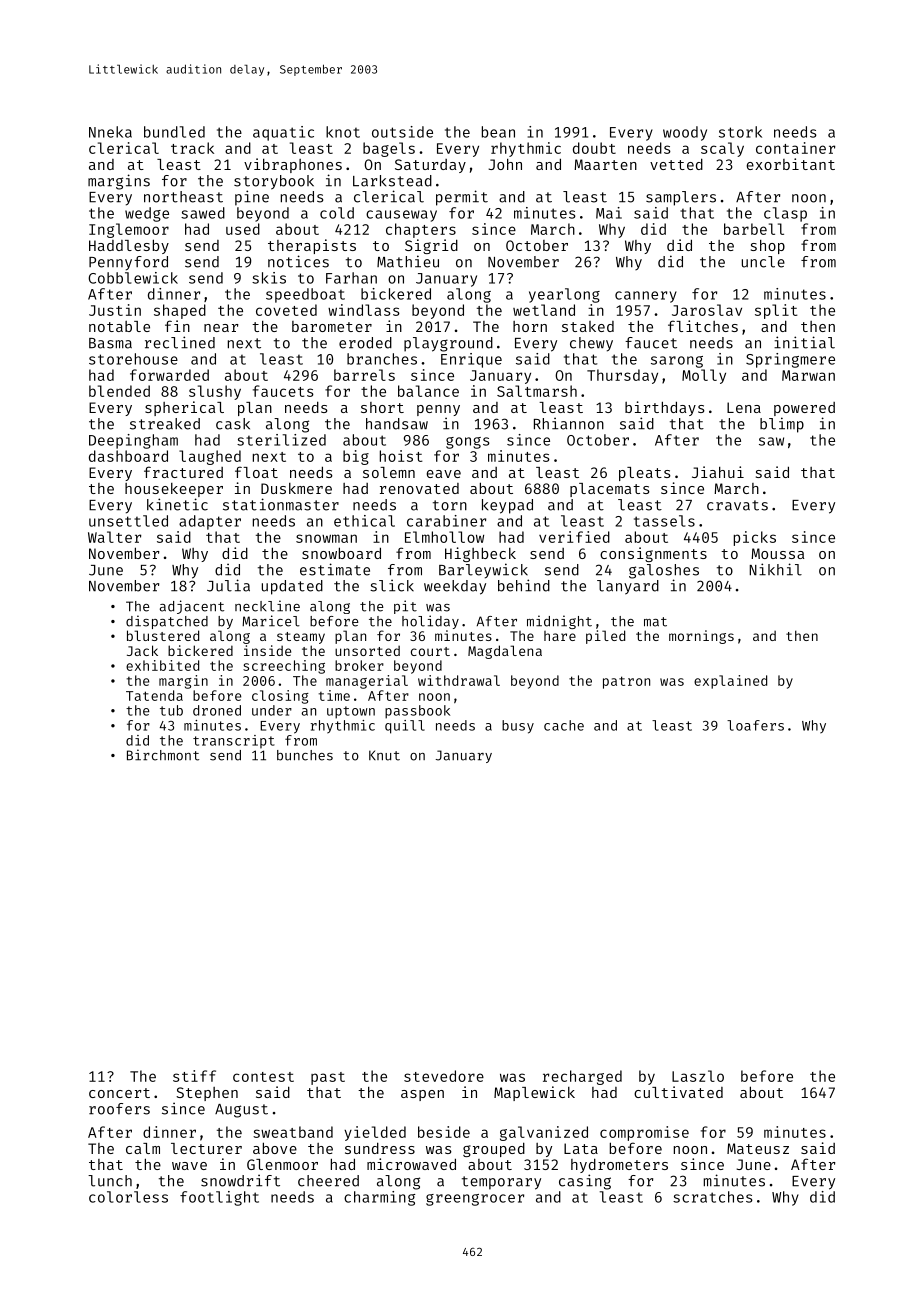 The height and width of the page is (1308, 924). Describe the element at coordinates (243, 229) in the page. I see `used` at that location.
